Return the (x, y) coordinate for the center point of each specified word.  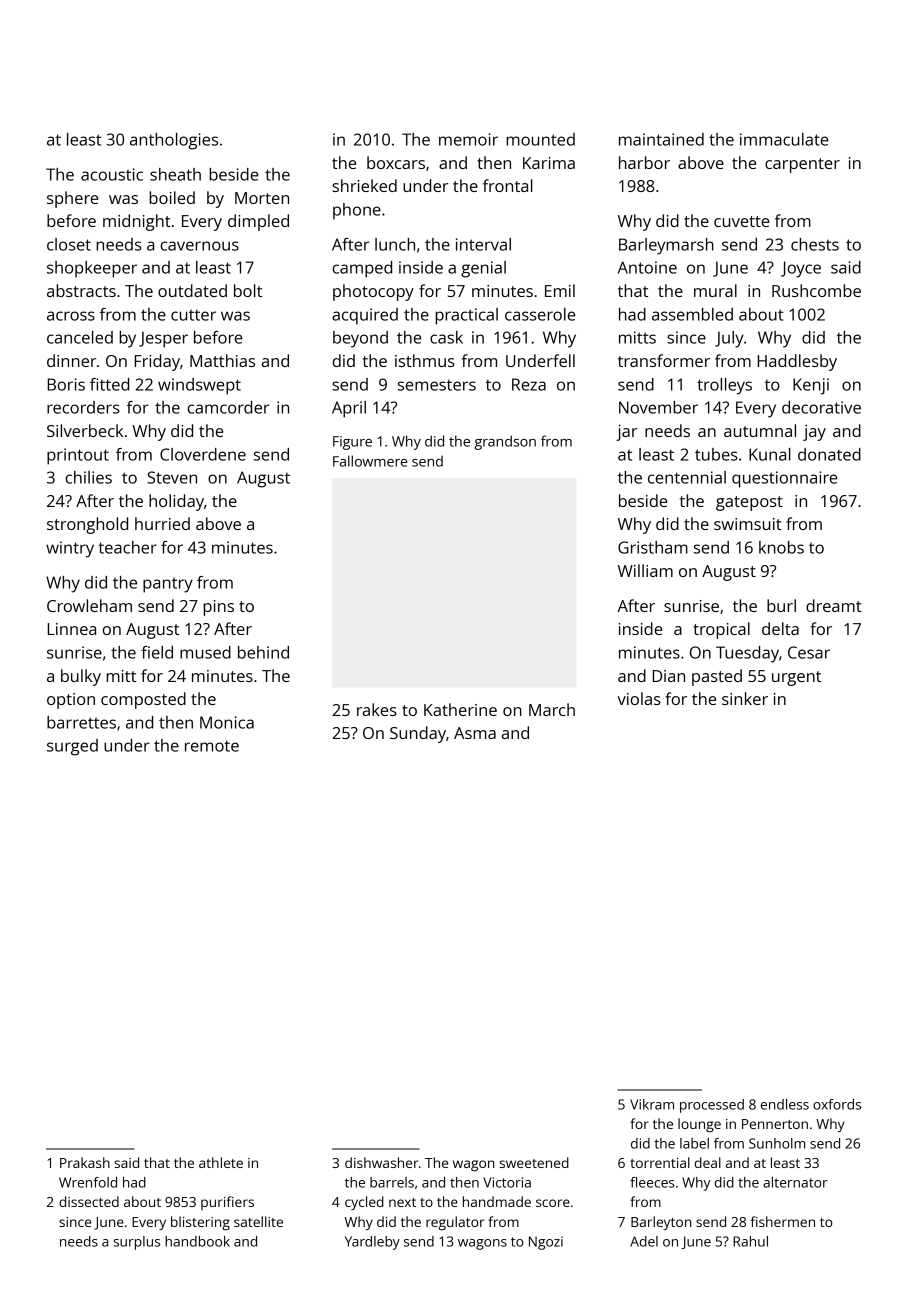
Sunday (418, 734)
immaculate (784, 139)
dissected (89, 1201)
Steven (172, 477)
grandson (505, 442)
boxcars (396, 162)
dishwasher (381, 1162)
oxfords (837, 1104)
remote (212, 746)
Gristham (653, 547)
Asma (475, 733)
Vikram (652, 1104)
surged (72, 747)
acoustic (112, 174)
